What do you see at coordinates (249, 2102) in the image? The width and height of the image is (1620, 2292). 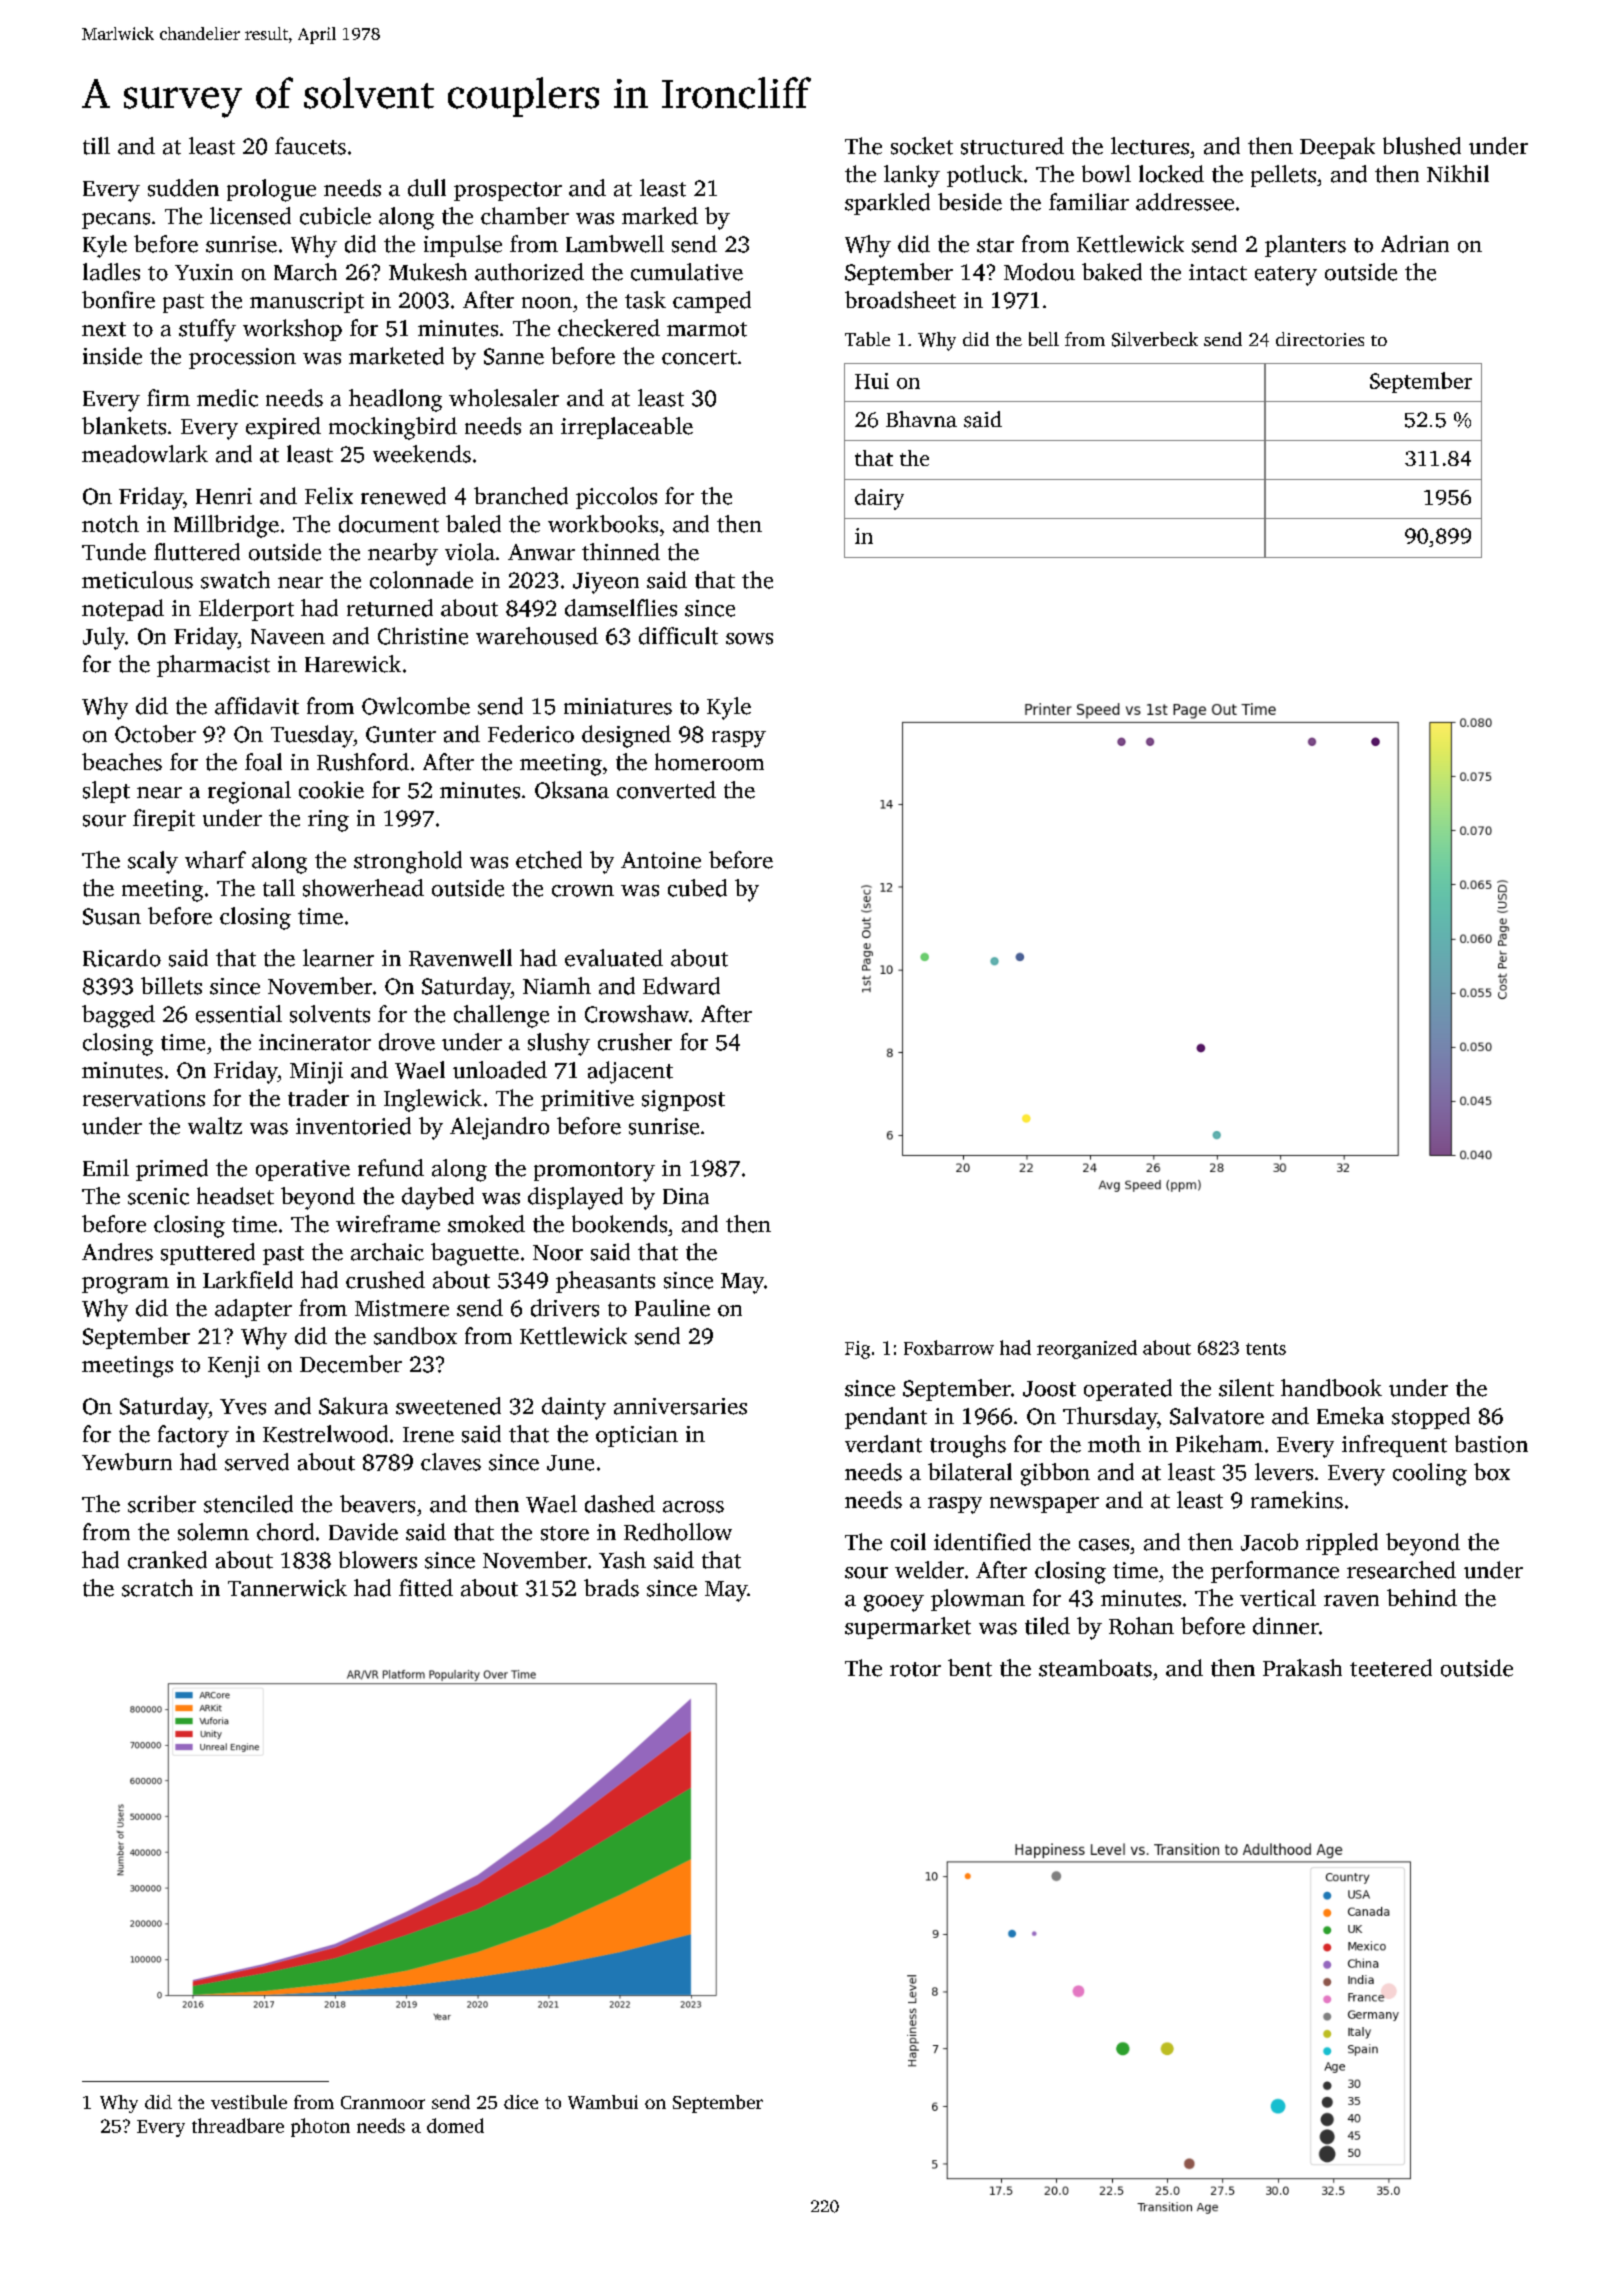 I see `vestibule` at bounding box center [249, 2102].
